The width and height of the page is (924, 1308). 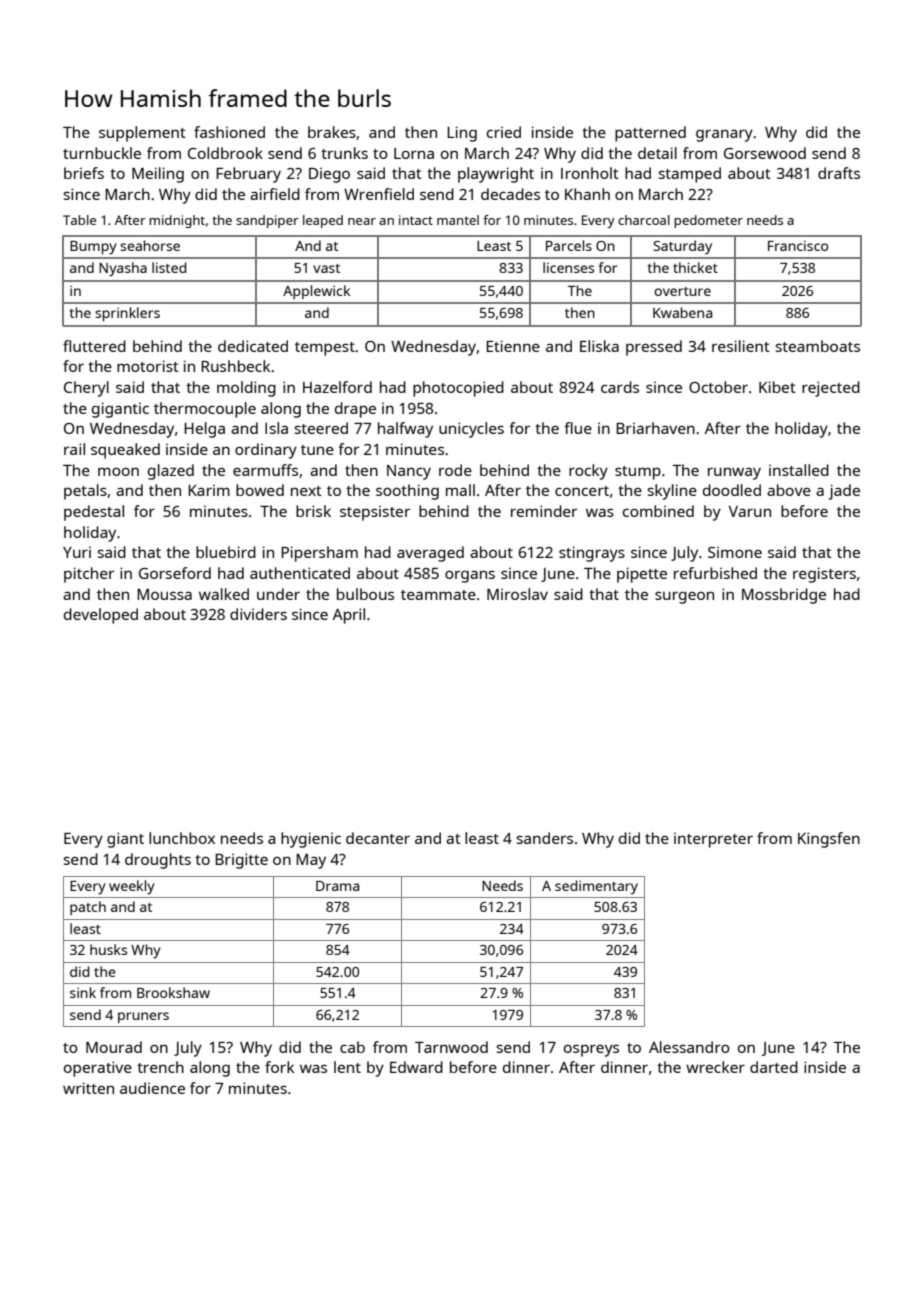 I want to click on Gorseford, so click(x=175, y=573).
